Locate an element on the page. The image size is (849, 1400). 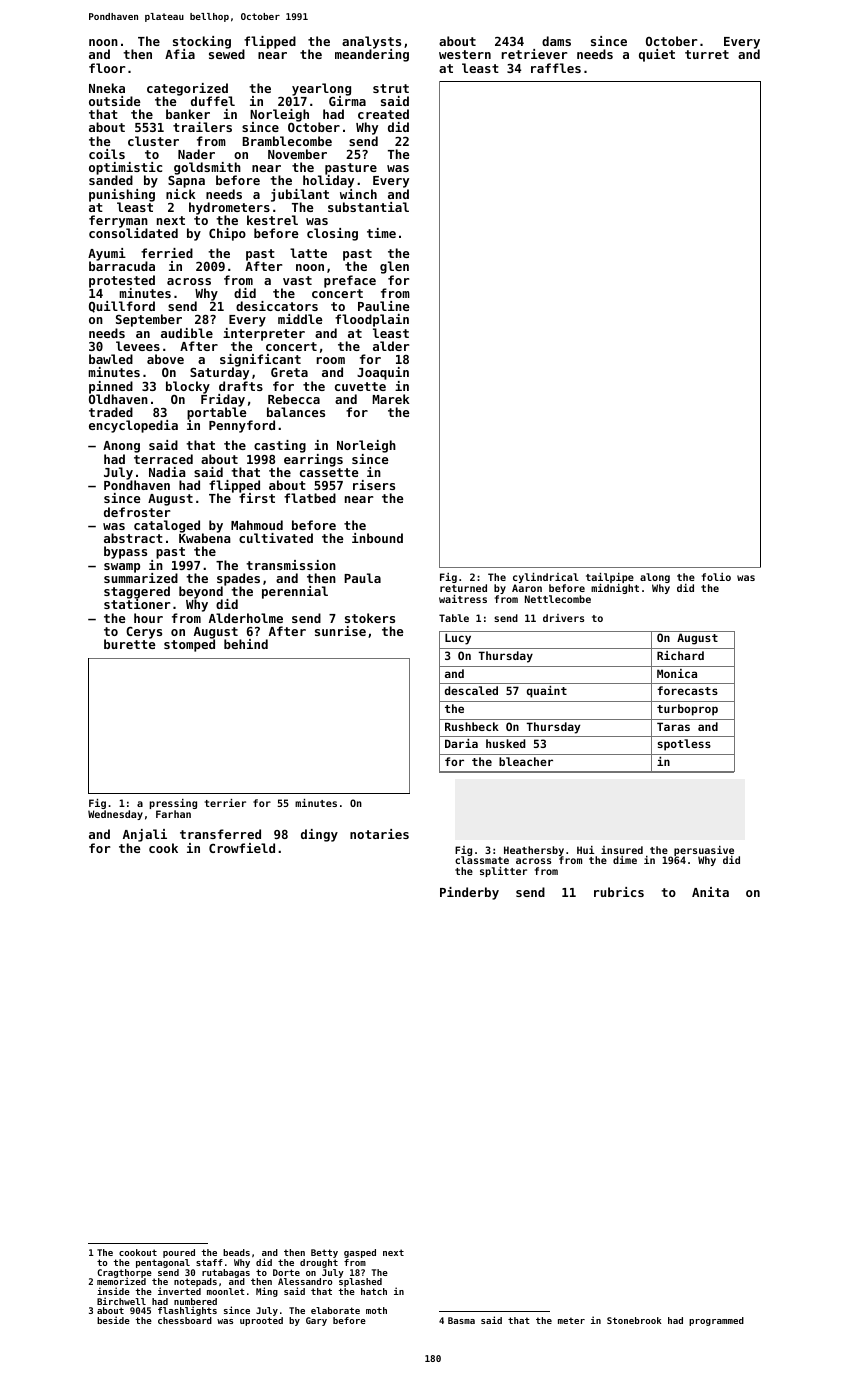
Basma is located at coordinates (461, 1320).
